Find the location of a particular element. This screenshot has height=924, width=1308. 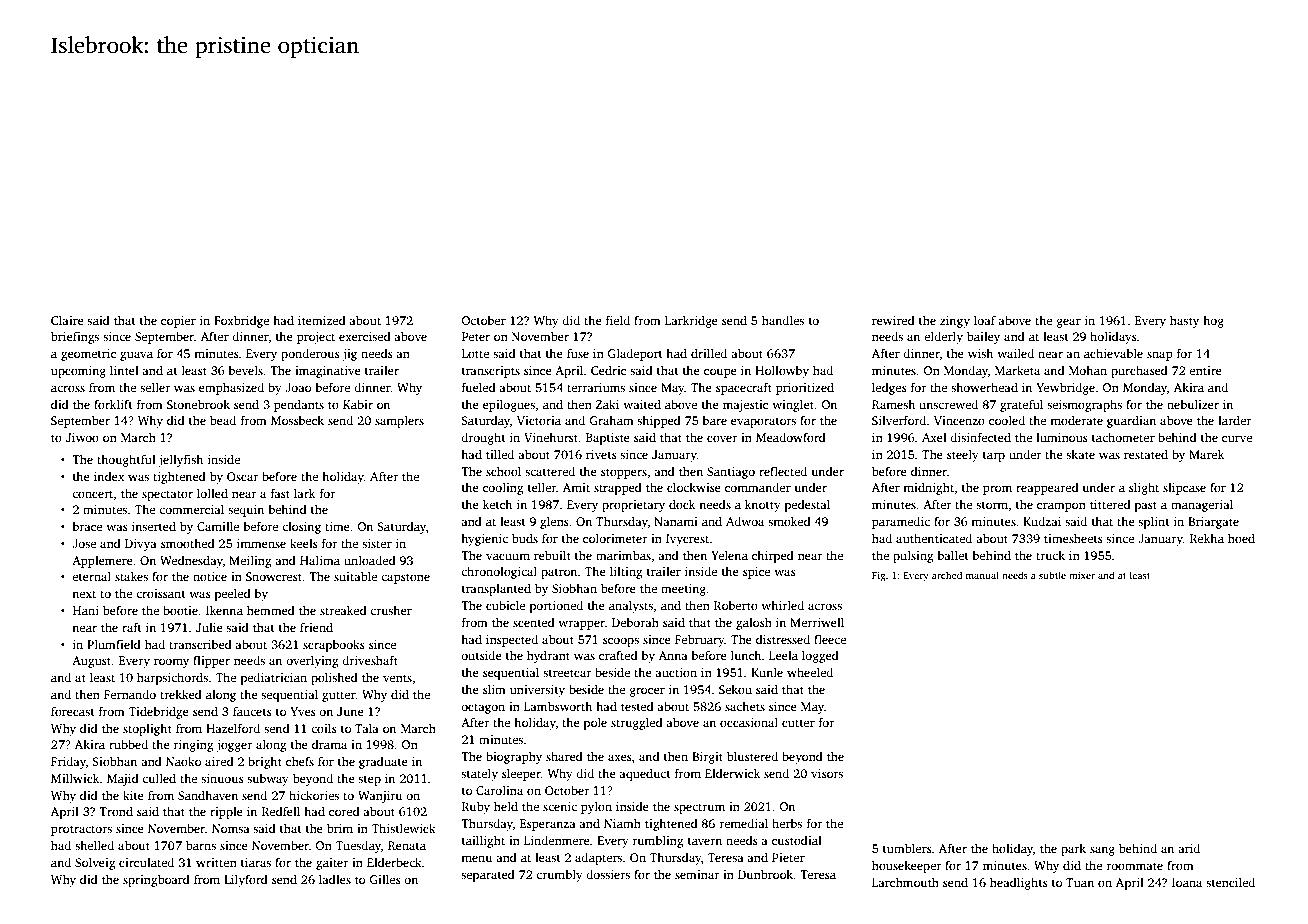

Dunbrook is located at coordinates (766, 874).
